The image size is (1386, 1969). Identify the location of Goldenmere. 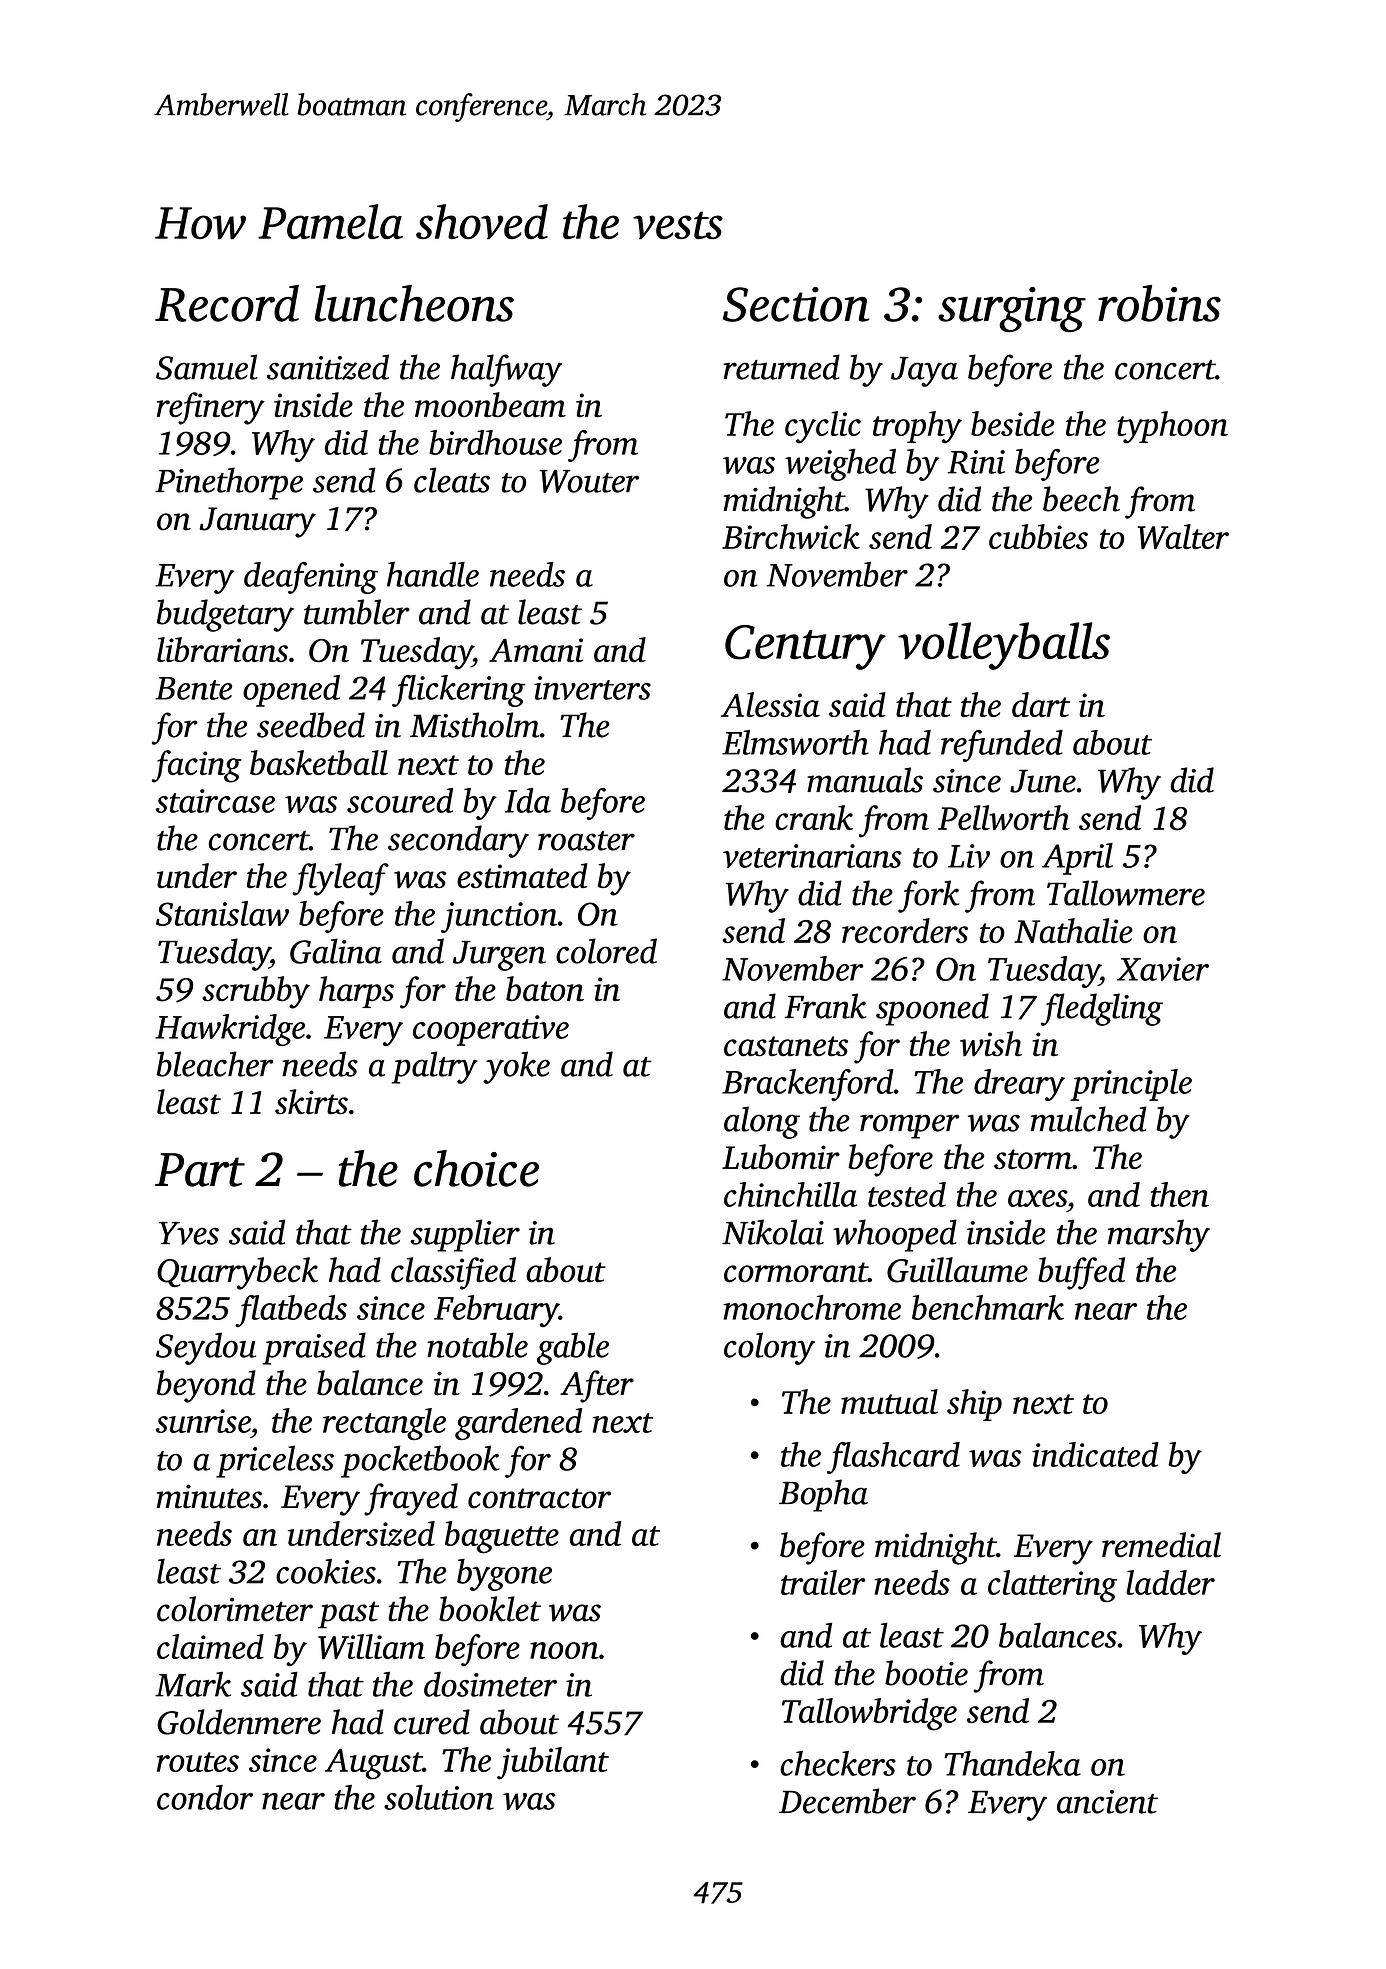
(239, 1722).
